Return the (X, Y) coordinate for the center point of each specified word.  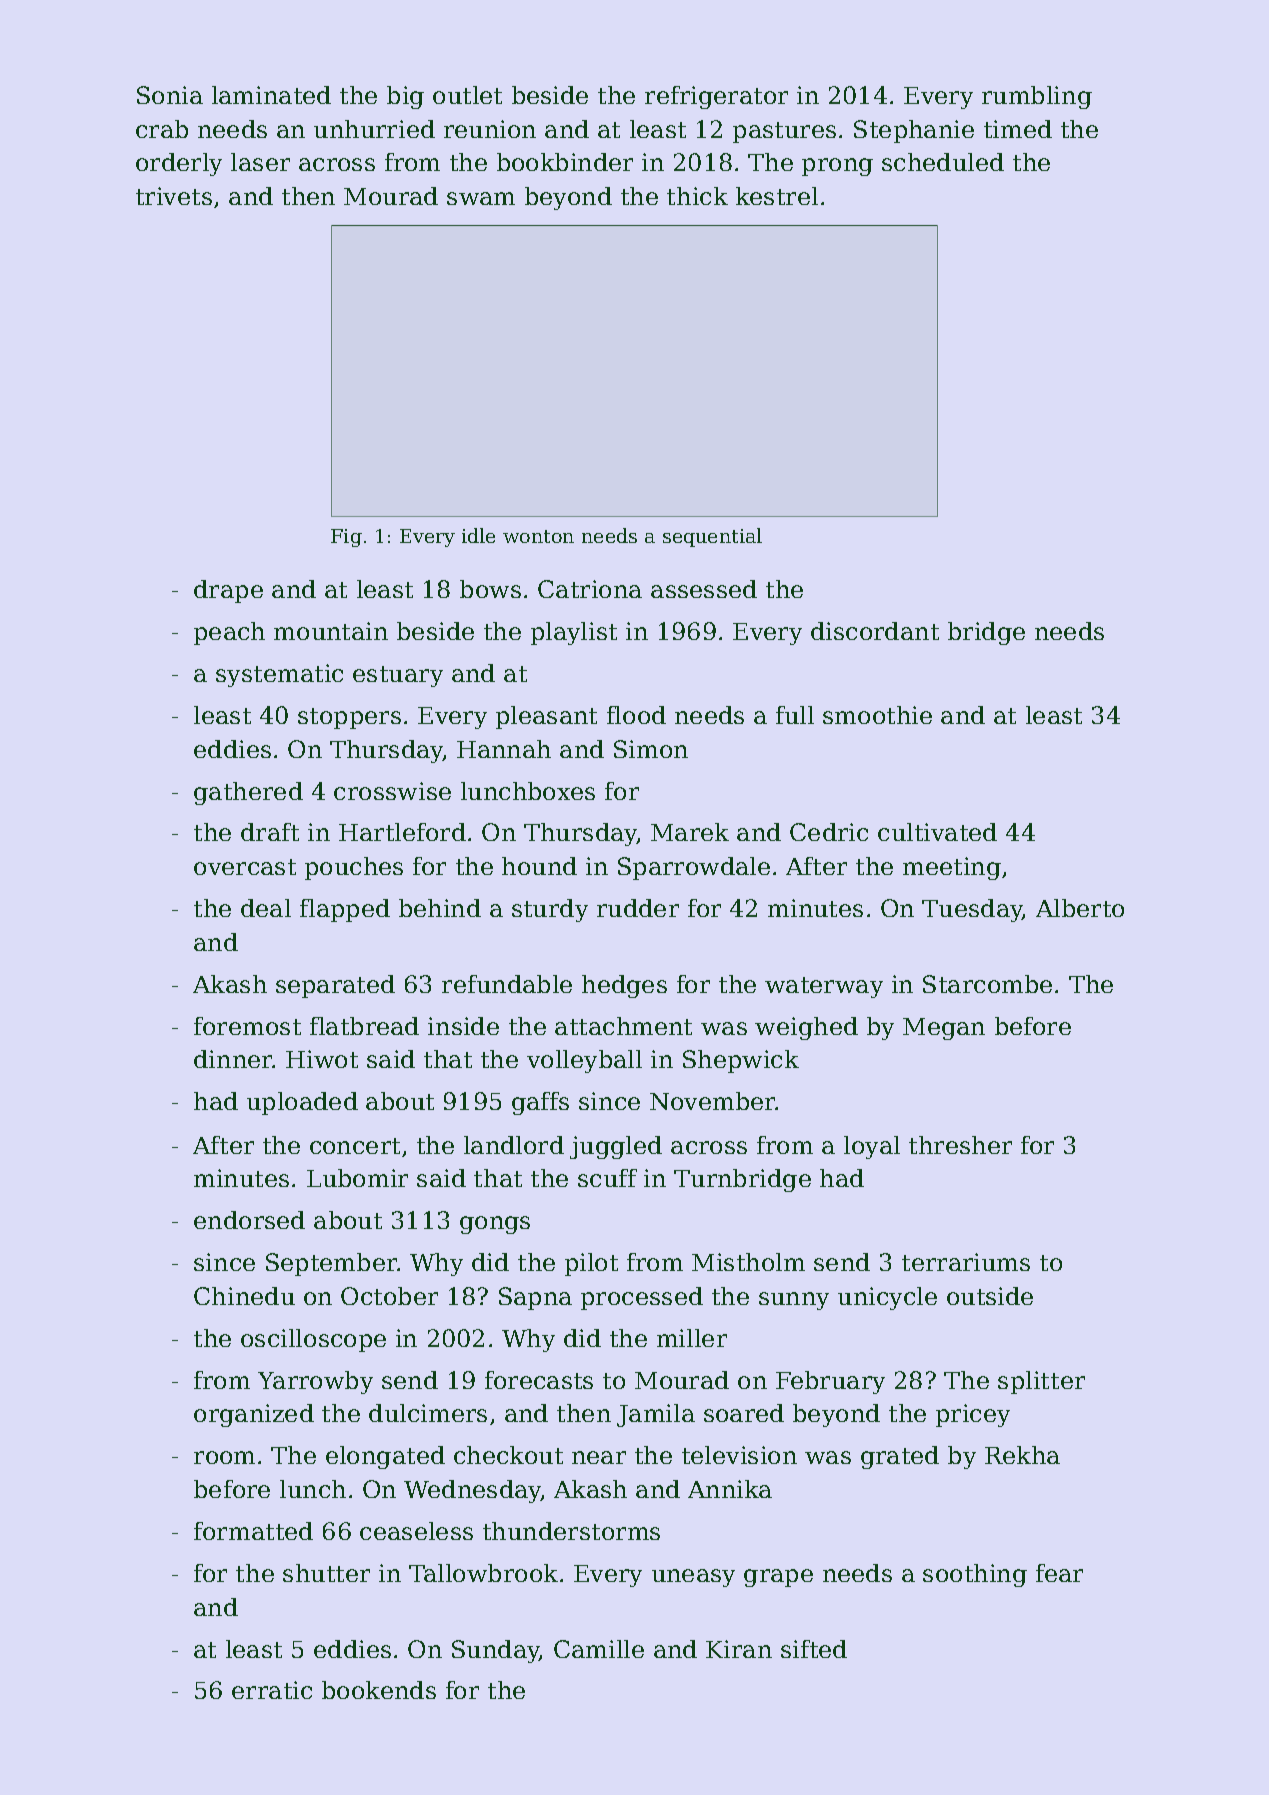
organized (254, 1415)
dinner (233, 1059)
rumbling (1037, 97)
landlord (514, 1145)
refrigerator (716, 97)
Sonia (170, 95)
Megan (944, 1029)
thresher (960, 1145)
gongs (495, 1225)
